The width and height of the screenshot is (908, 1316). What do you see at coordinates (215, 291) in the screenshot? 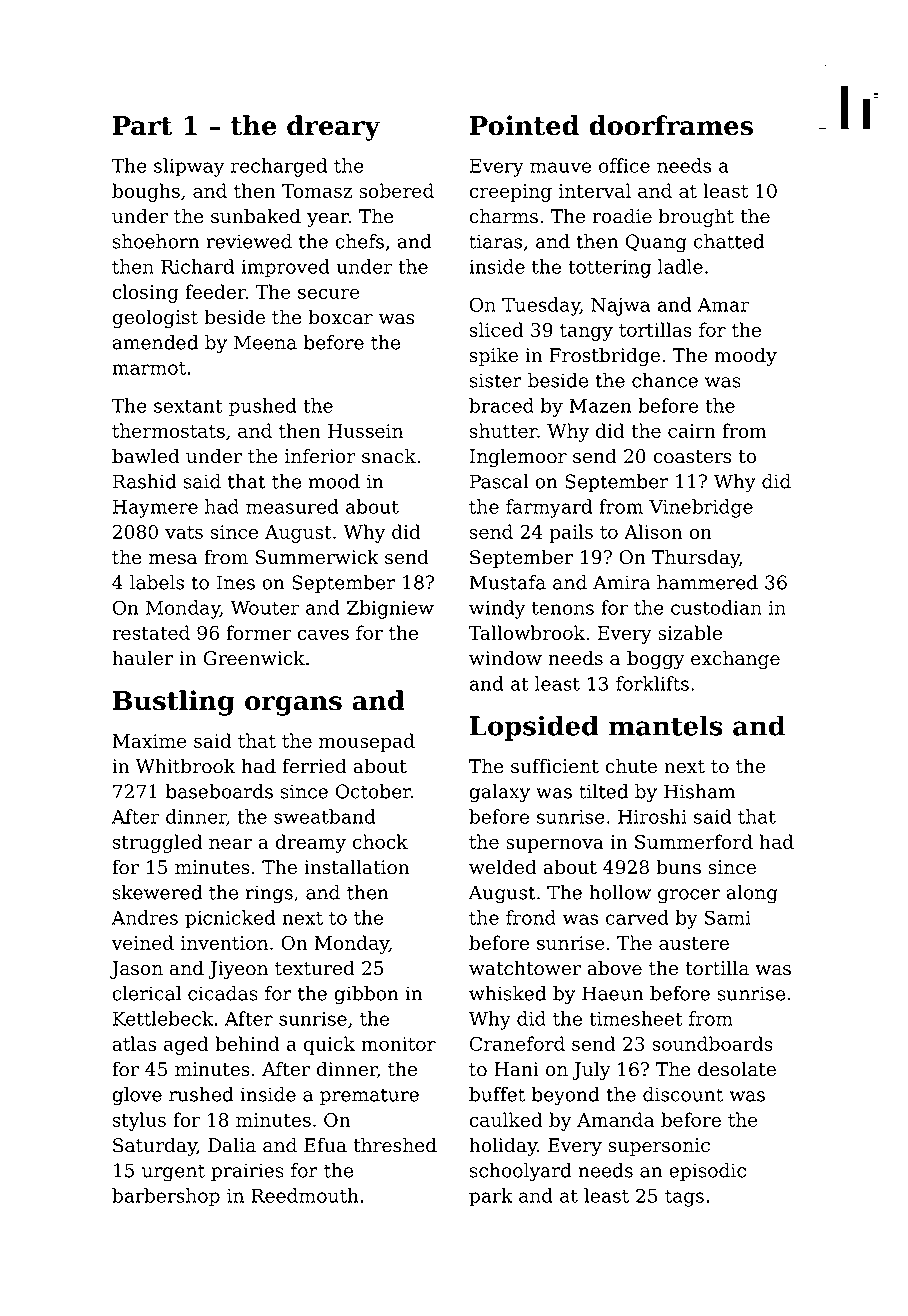
I see `feeder` at bounding box center [215, 291].
